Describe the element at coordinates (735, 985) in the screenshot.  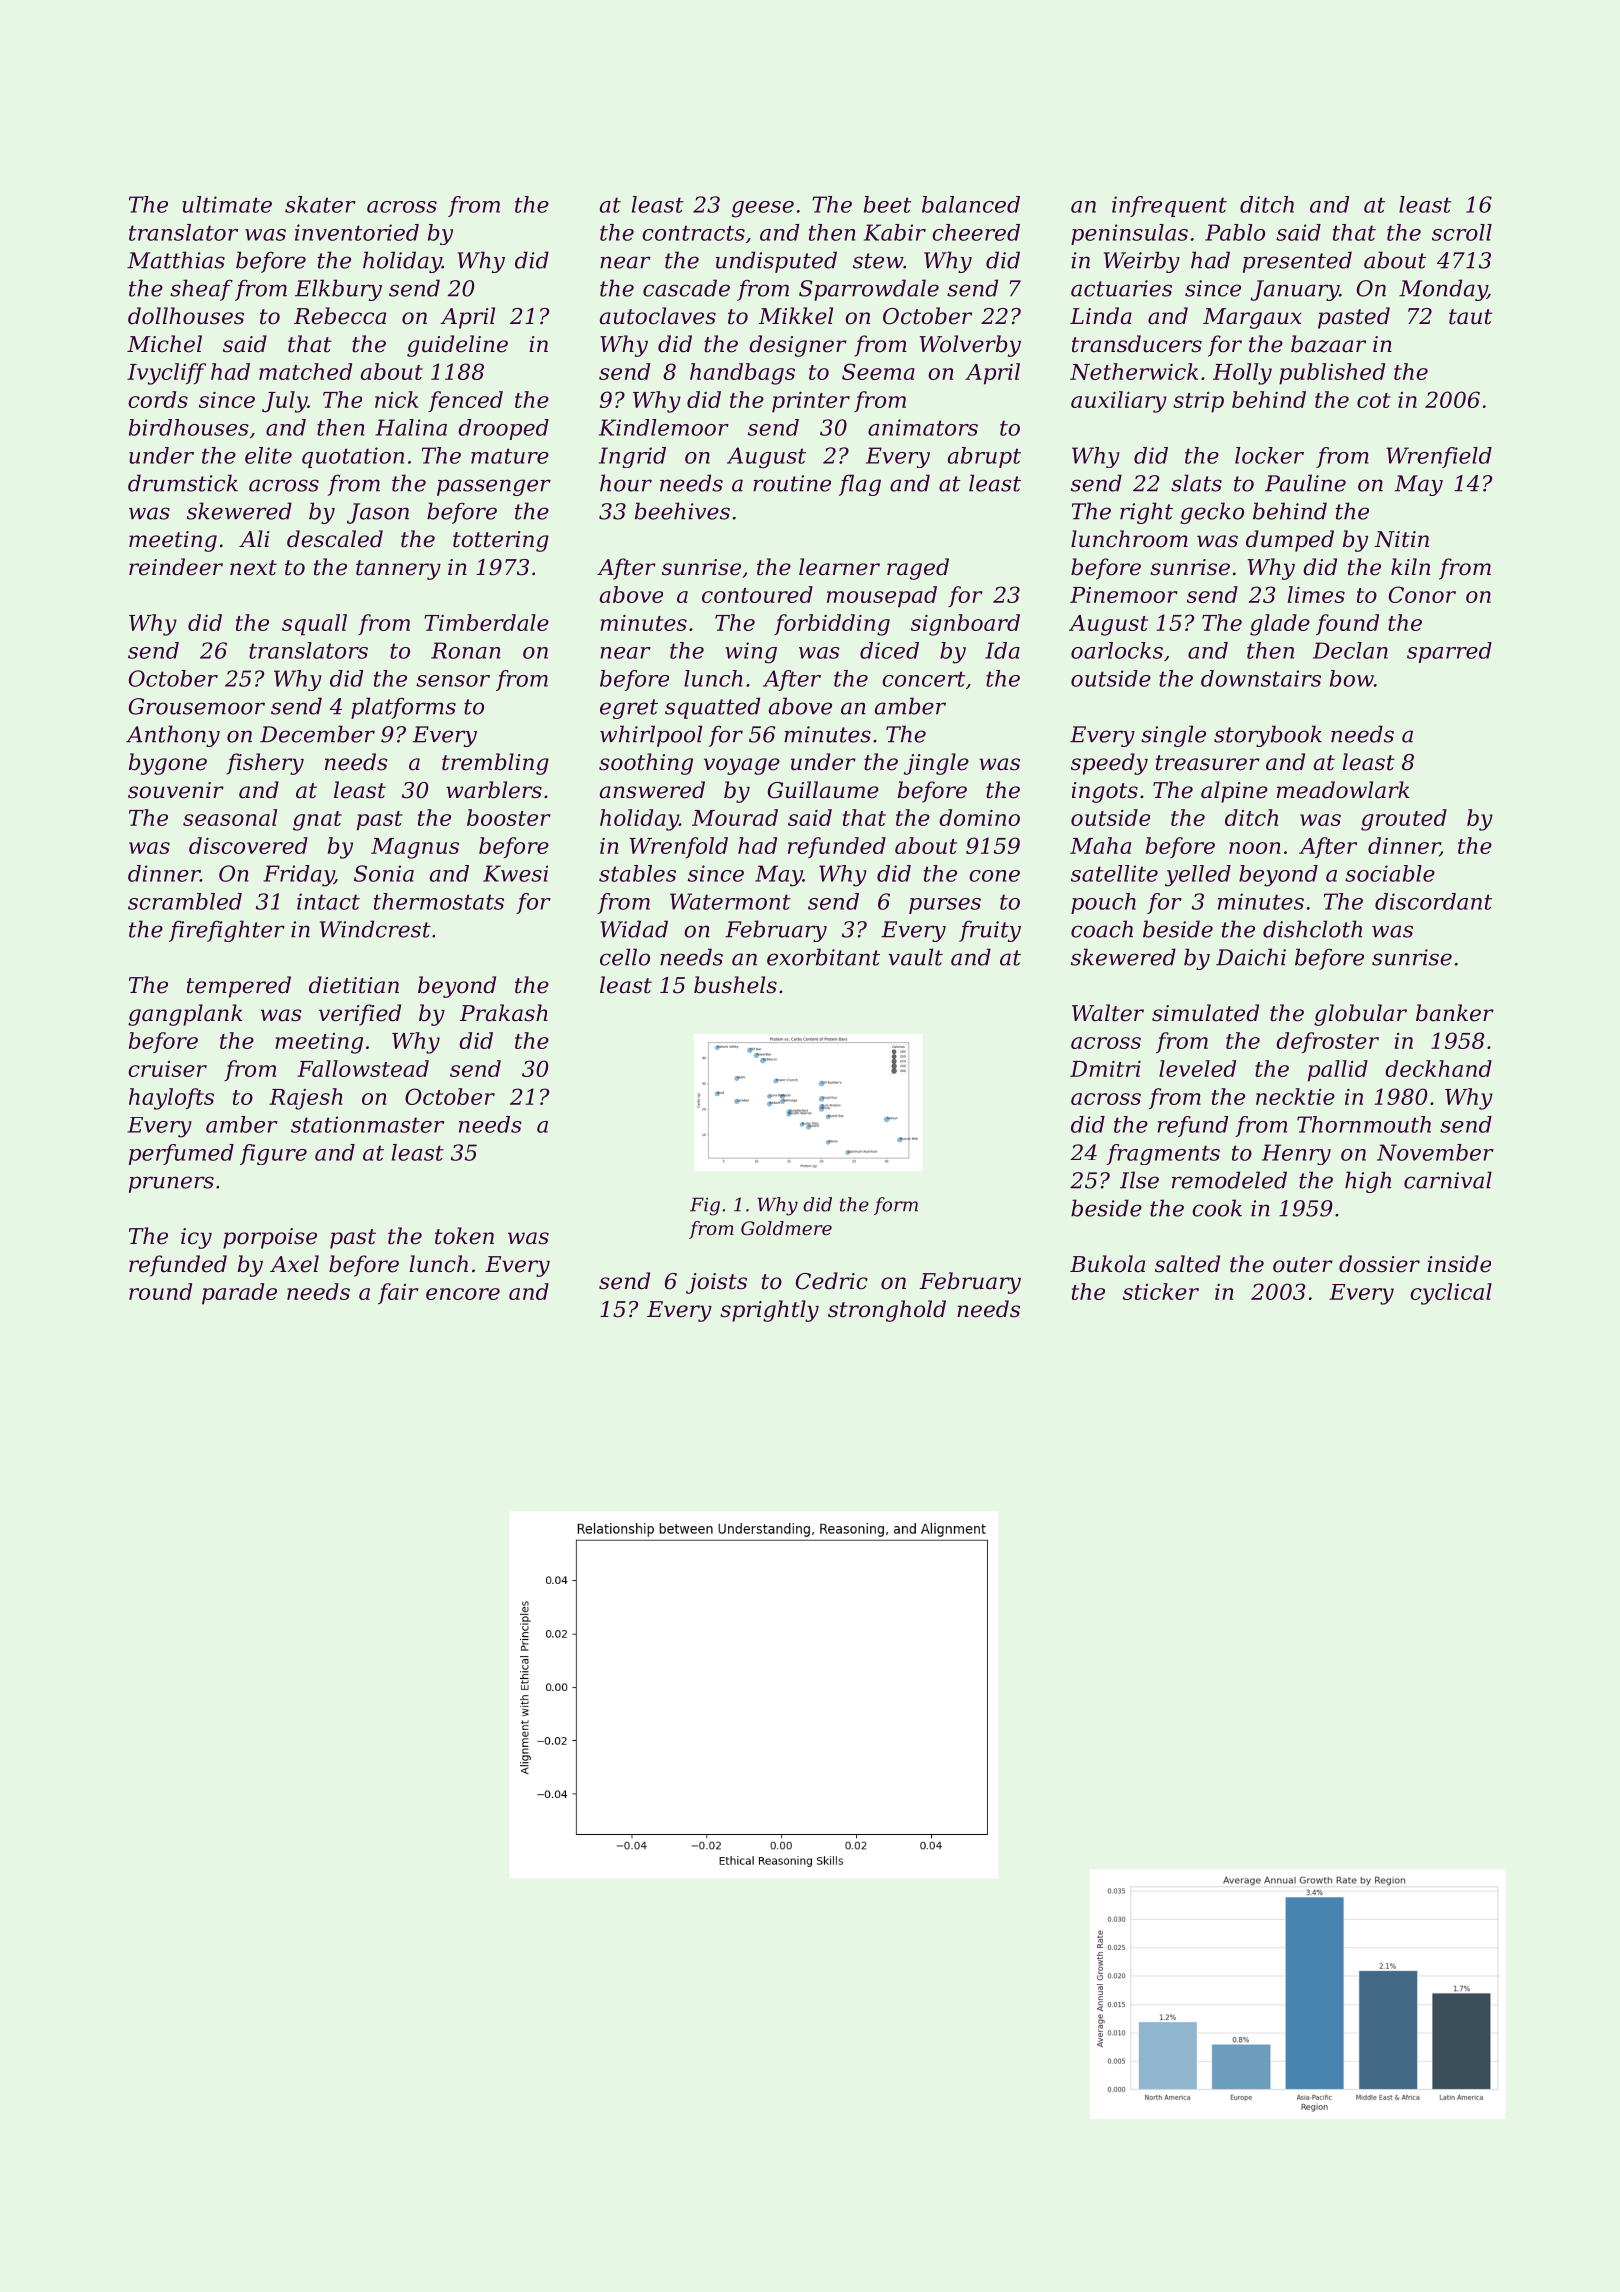
I see `bushels` at that location.
